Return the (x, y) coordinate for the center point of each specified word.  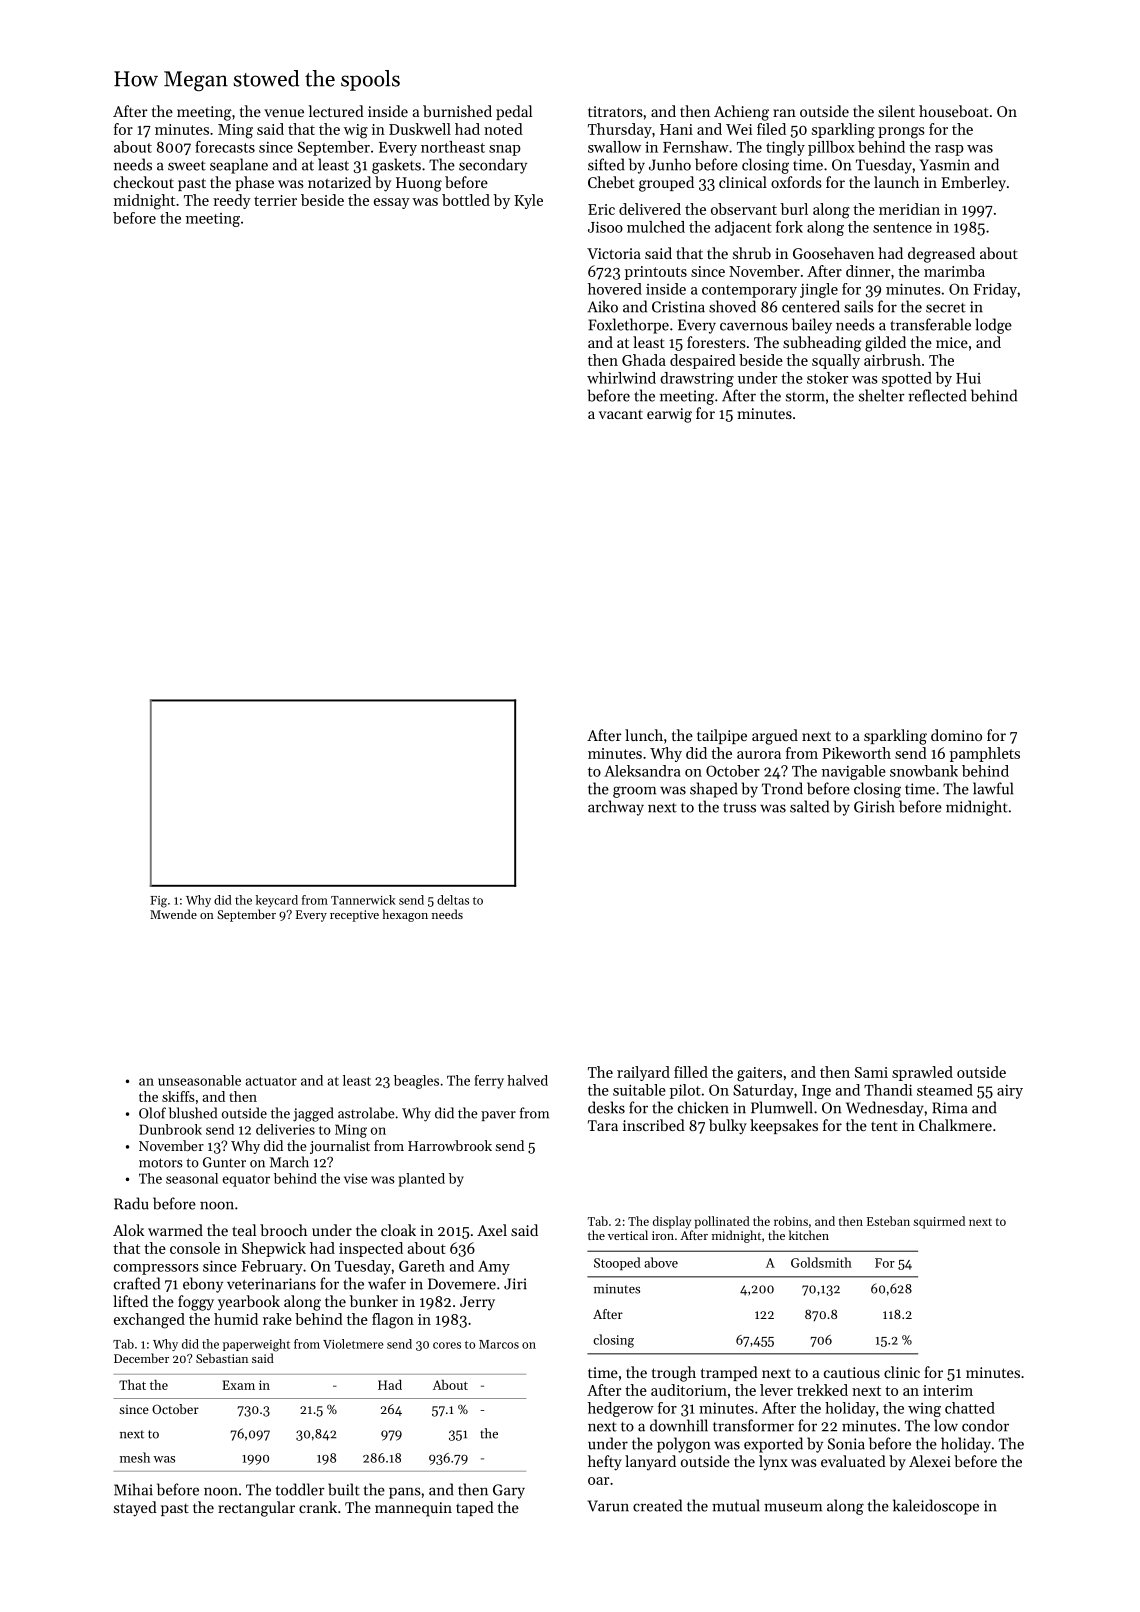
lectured (336, 111)
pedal (514, 112)
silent (896, 111)
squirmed (939, 1222)
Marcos (499, 1344)
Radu (131, 1203)
